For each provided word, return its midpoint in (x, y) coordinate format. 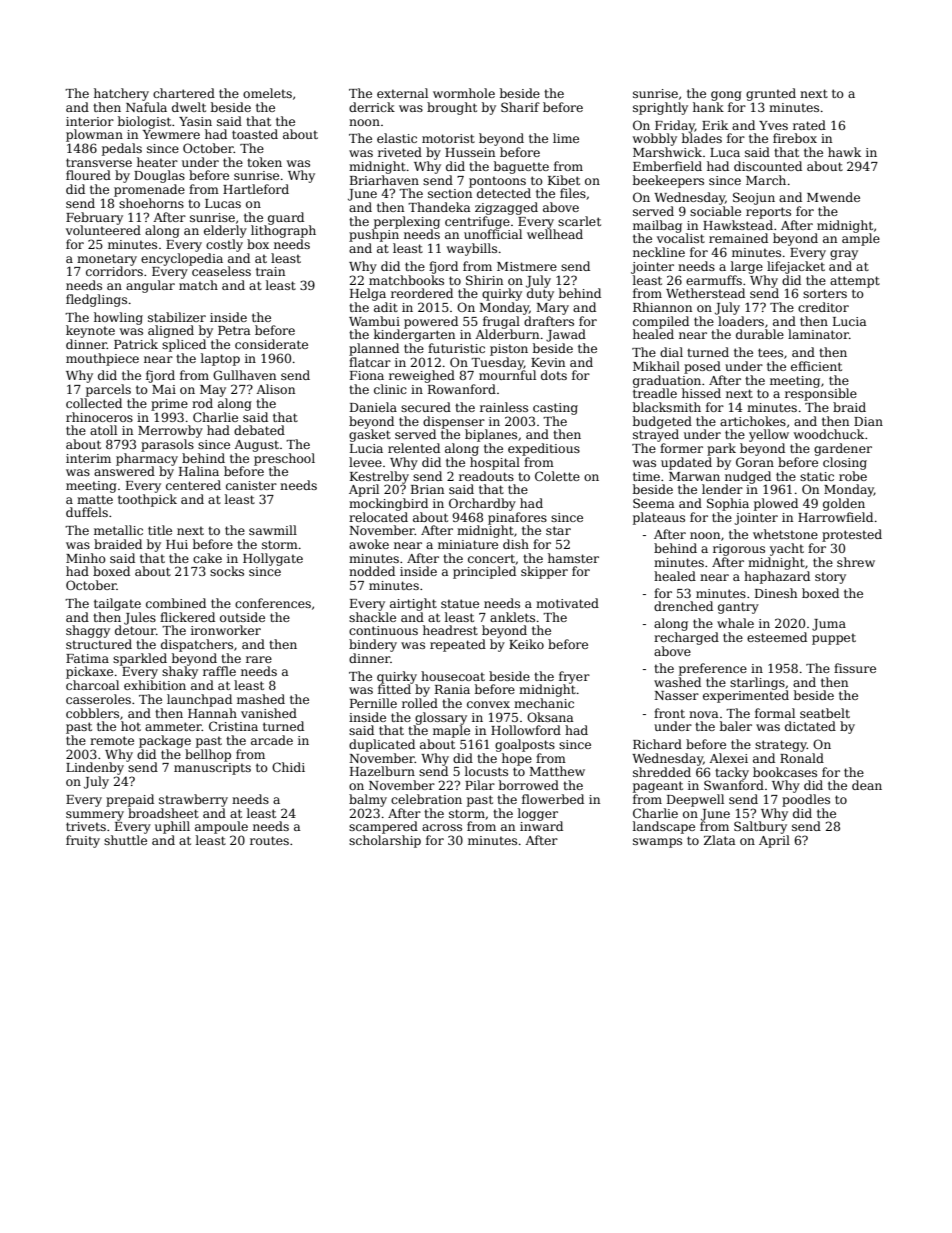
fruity (83, 841)
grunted (771, 94)
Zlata (720, 840)
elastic (397, 138)
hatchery (121, 94)
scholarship (385, 841)
